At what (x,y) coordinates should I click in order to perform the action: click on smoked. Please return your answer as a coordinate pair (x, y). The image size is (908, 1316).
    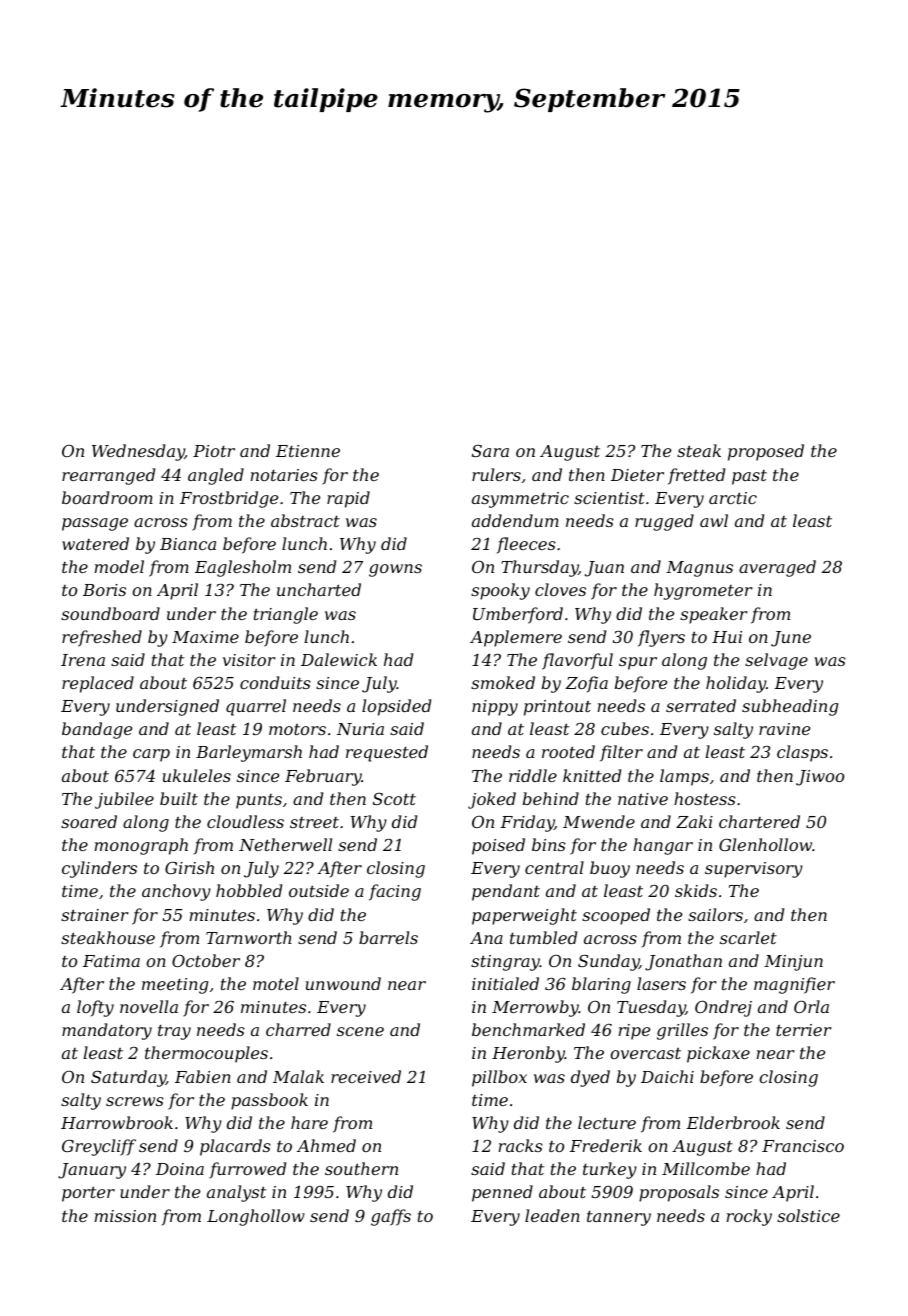
    Looking at the image, I should click on (503, 682).
